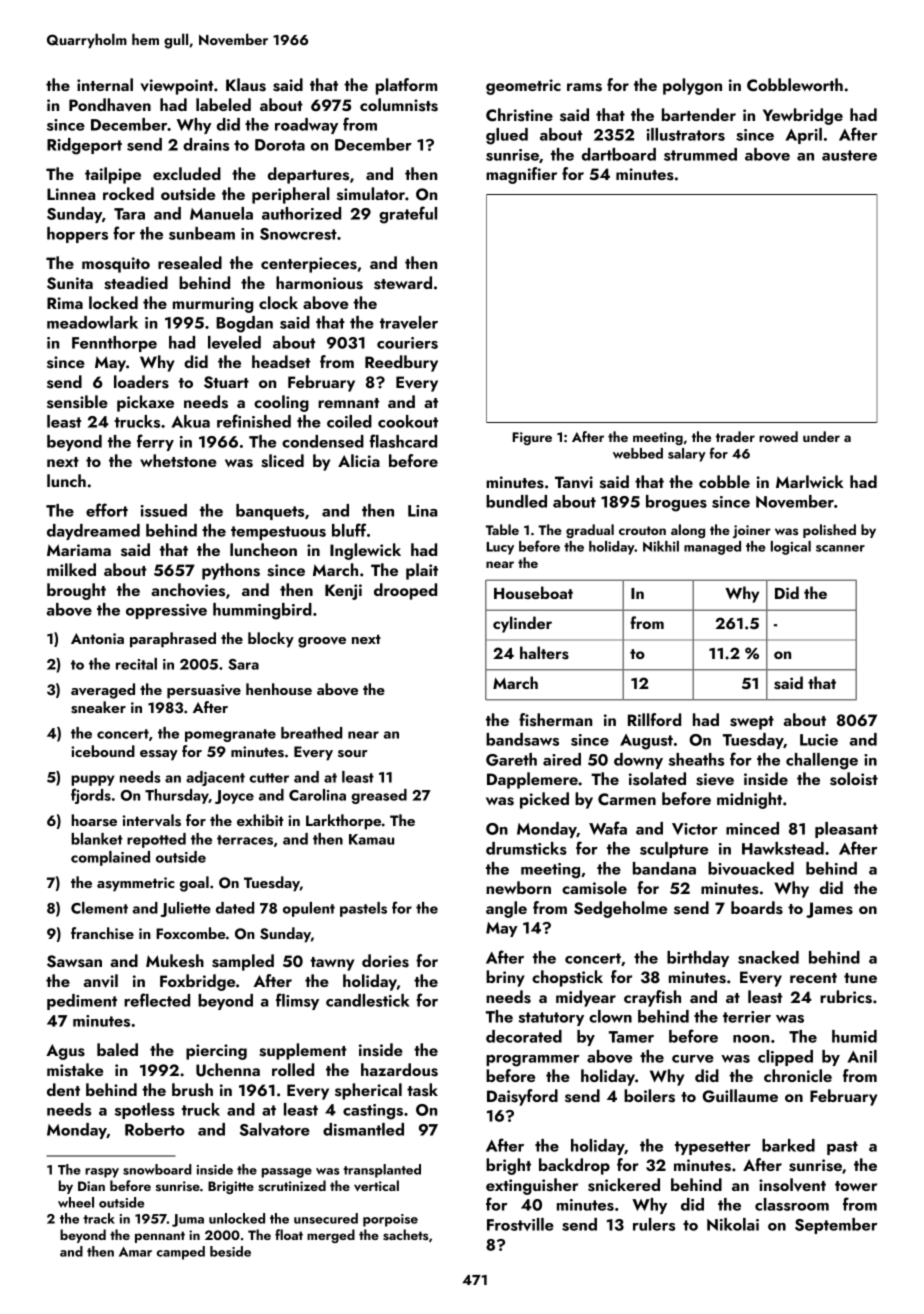 This document has height=1314, width=924. I want to click on Klaus, so click(246, 85).
